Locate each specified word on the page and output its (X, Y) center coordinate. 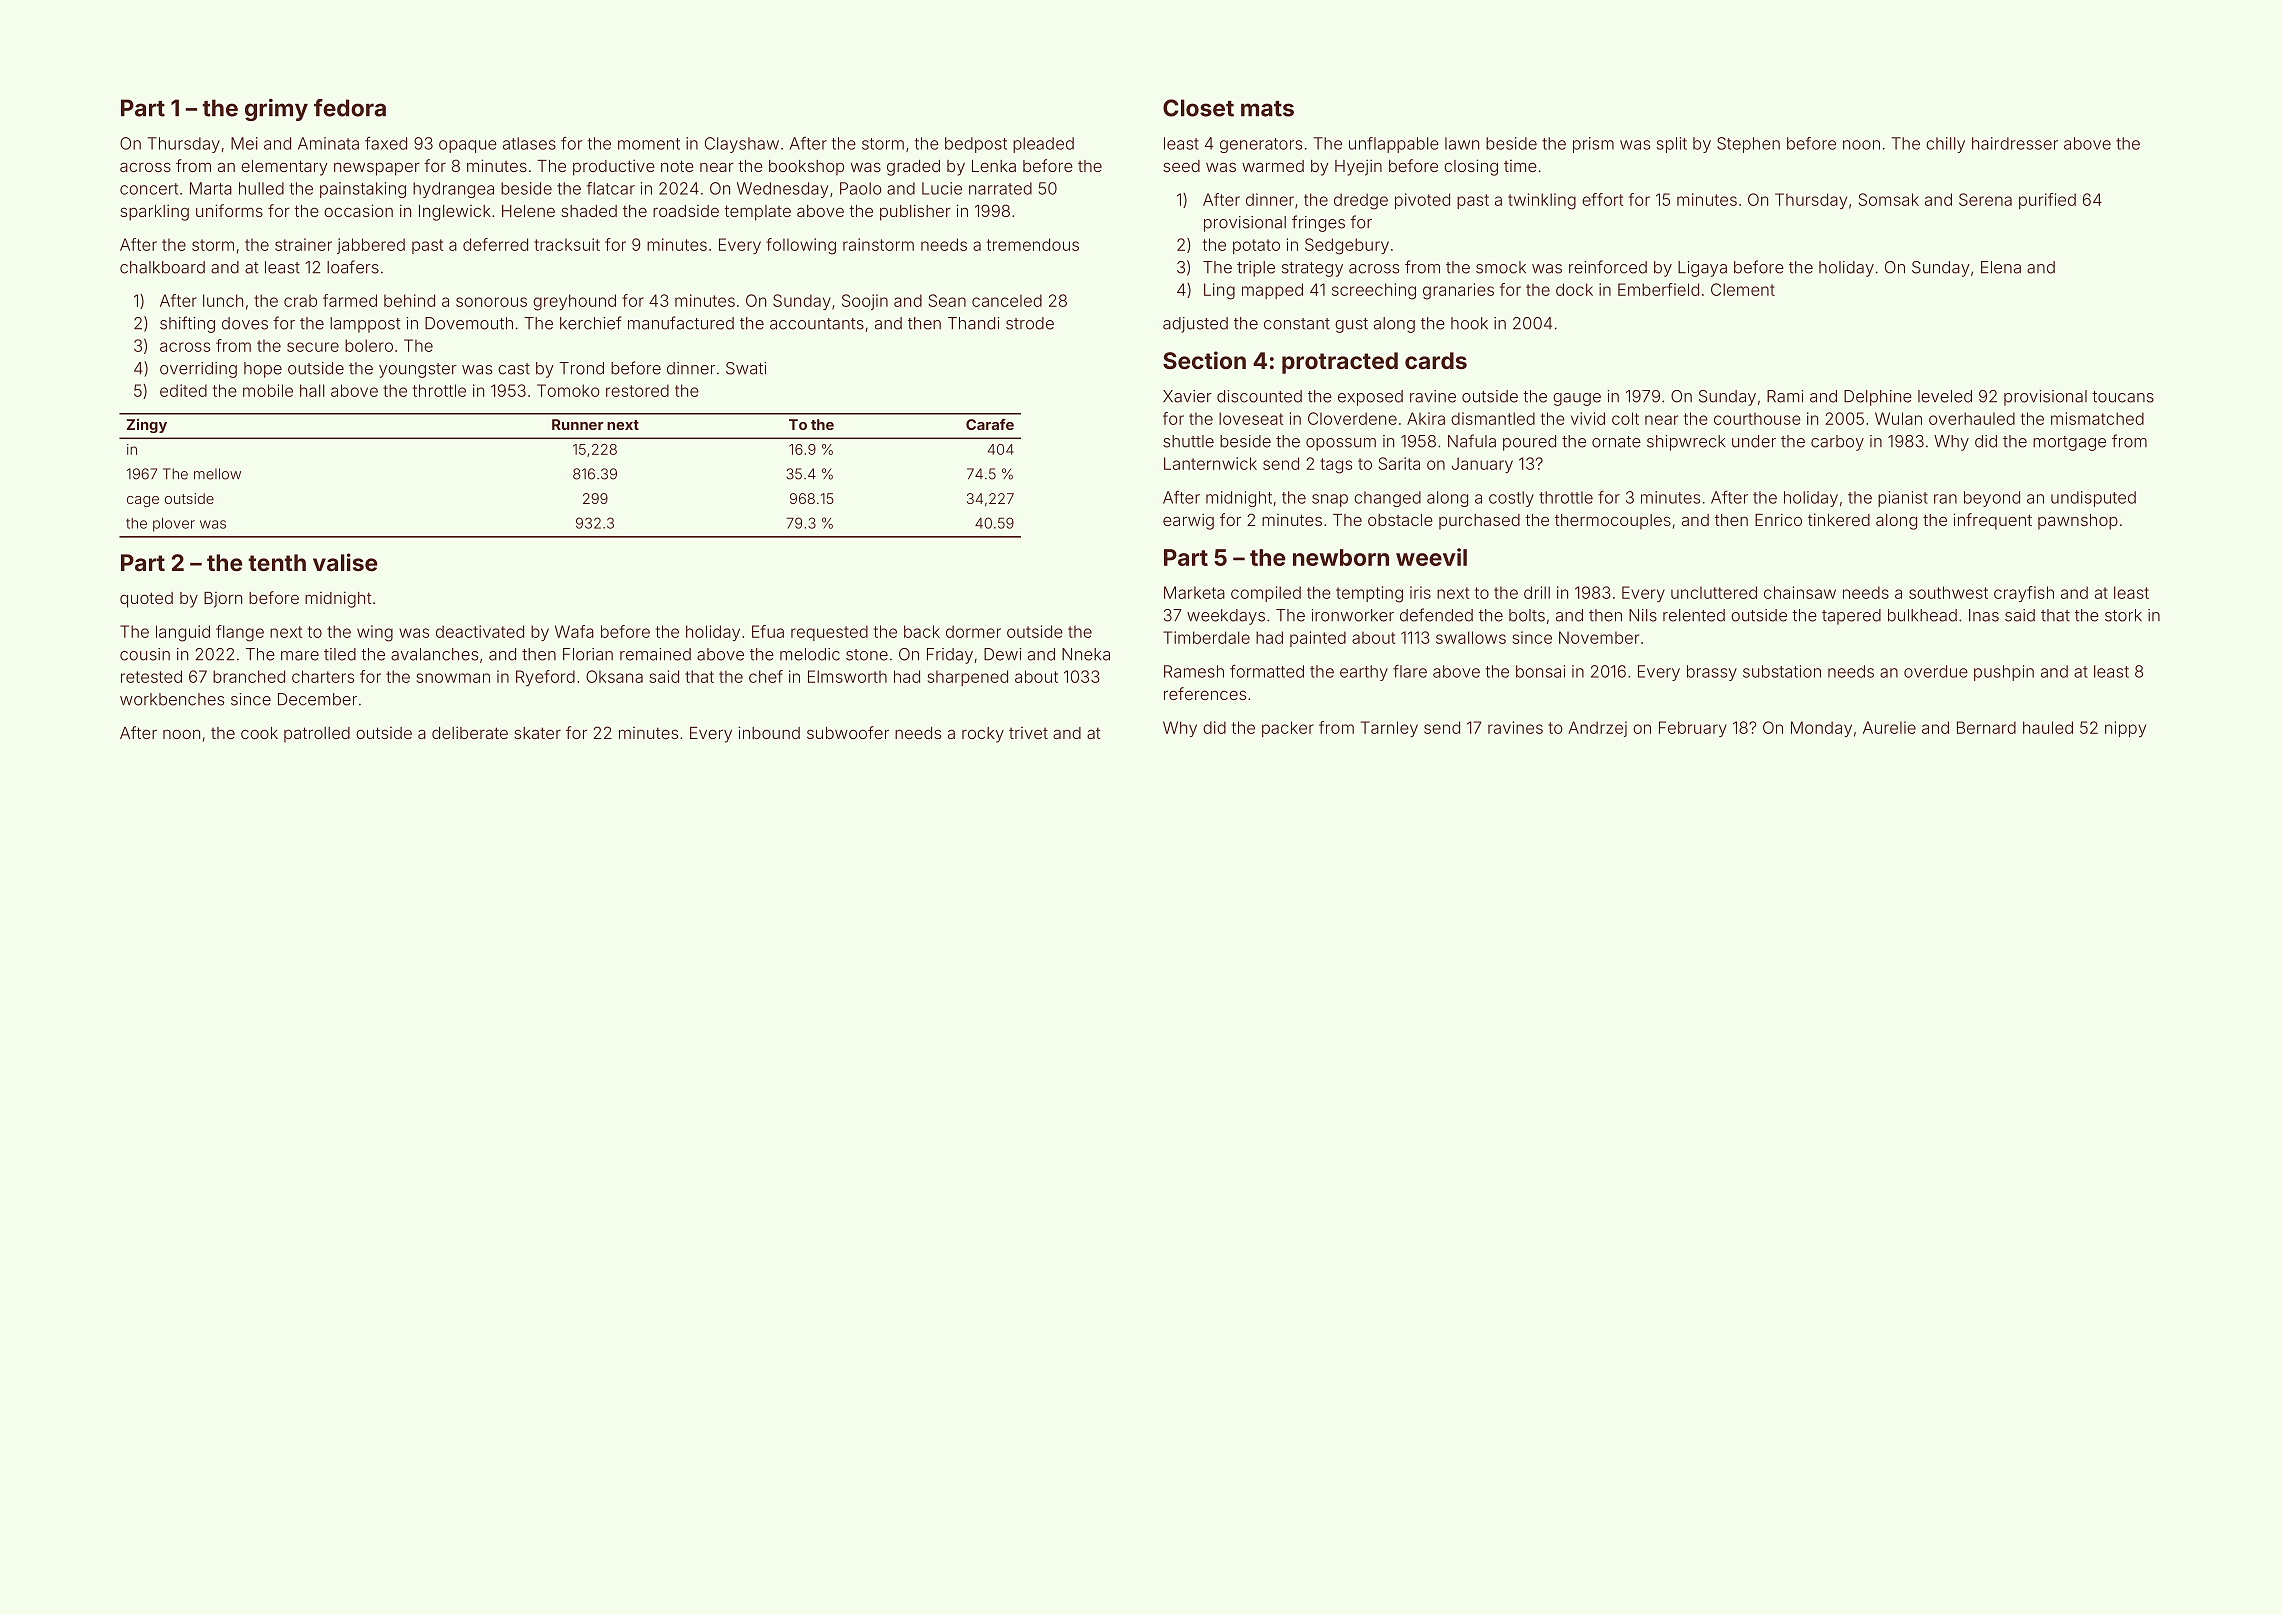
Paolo (860, 188)
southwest (1948, 592)
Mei (244, 143)
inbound (769, 732)
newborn (1341, 557)
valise (345, 562)
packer (1288, 729)
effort (1603, 199)
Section (1204, 360)
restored (637, 390)
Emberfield (1658, 289)
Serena (1985, 199)
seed (1181, 166)
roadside (686, 211)
